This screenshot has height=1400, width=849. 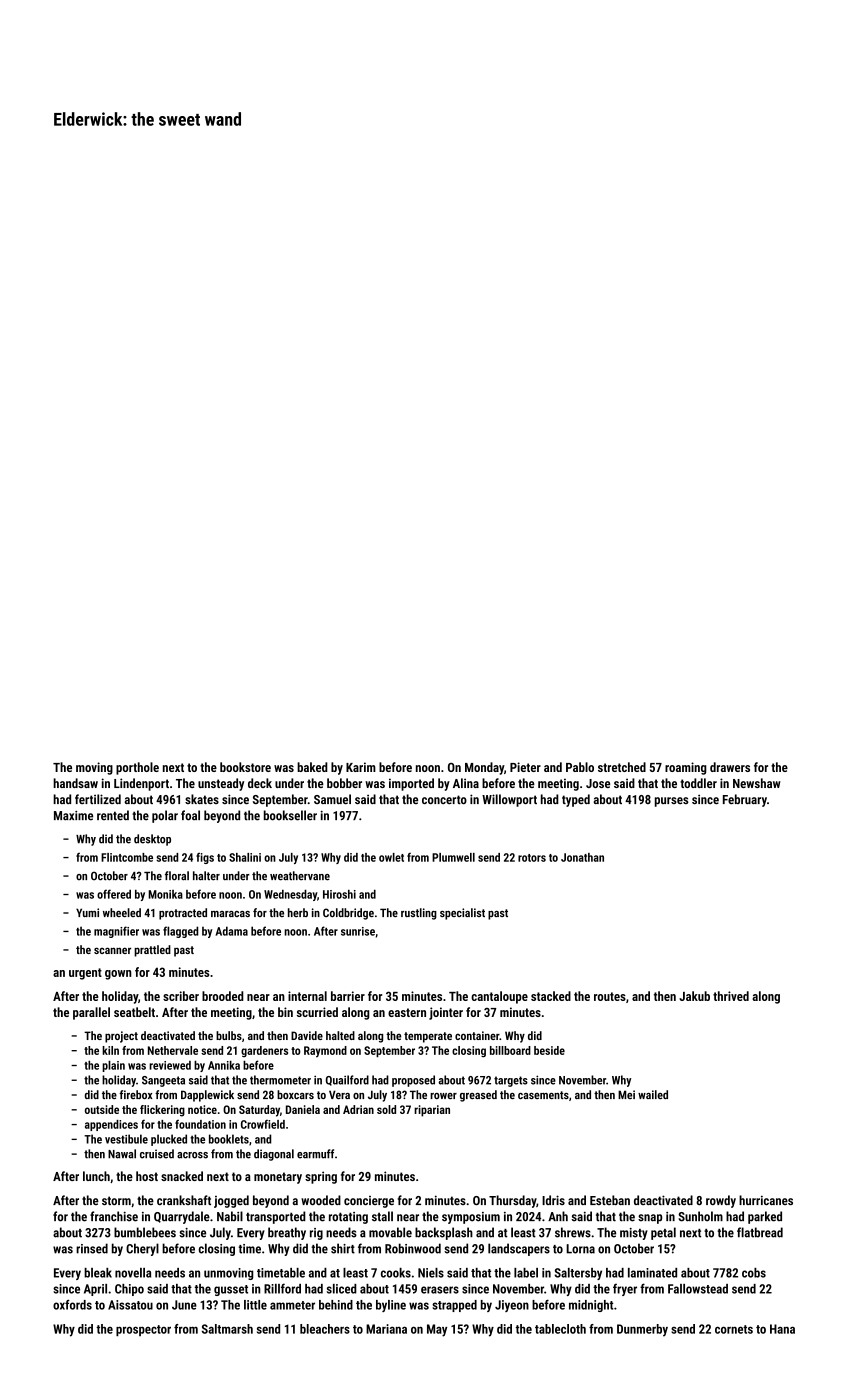 What do you see at coordinates (165, 816) in the screenshot?
I see `polar` at bounding box center [165, 816].
